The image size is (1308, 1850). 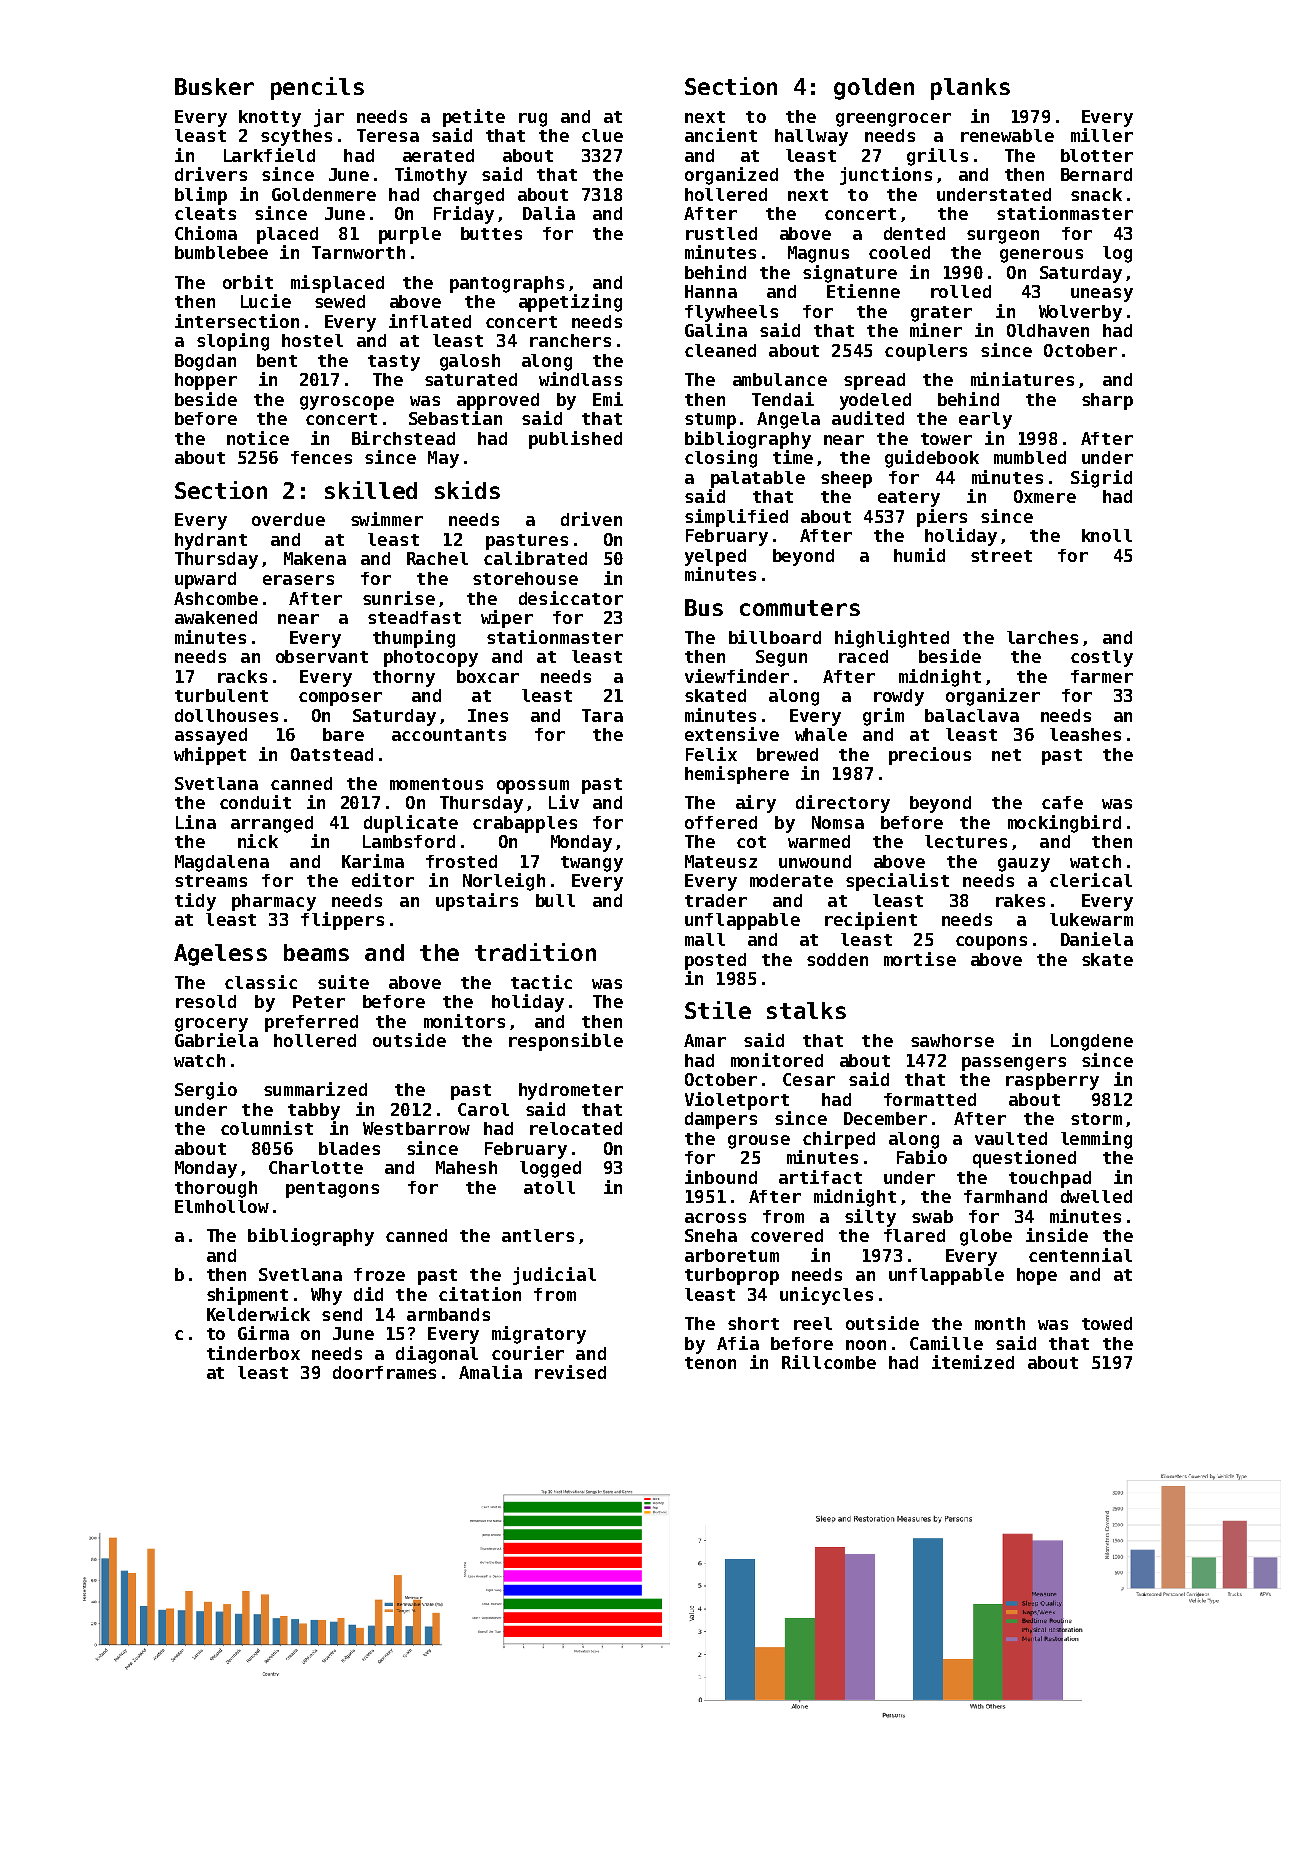 What do you see at coordinates (384, 1372) in the screenshot?
I see `doorframes` at bounding box center [384, 1372].
